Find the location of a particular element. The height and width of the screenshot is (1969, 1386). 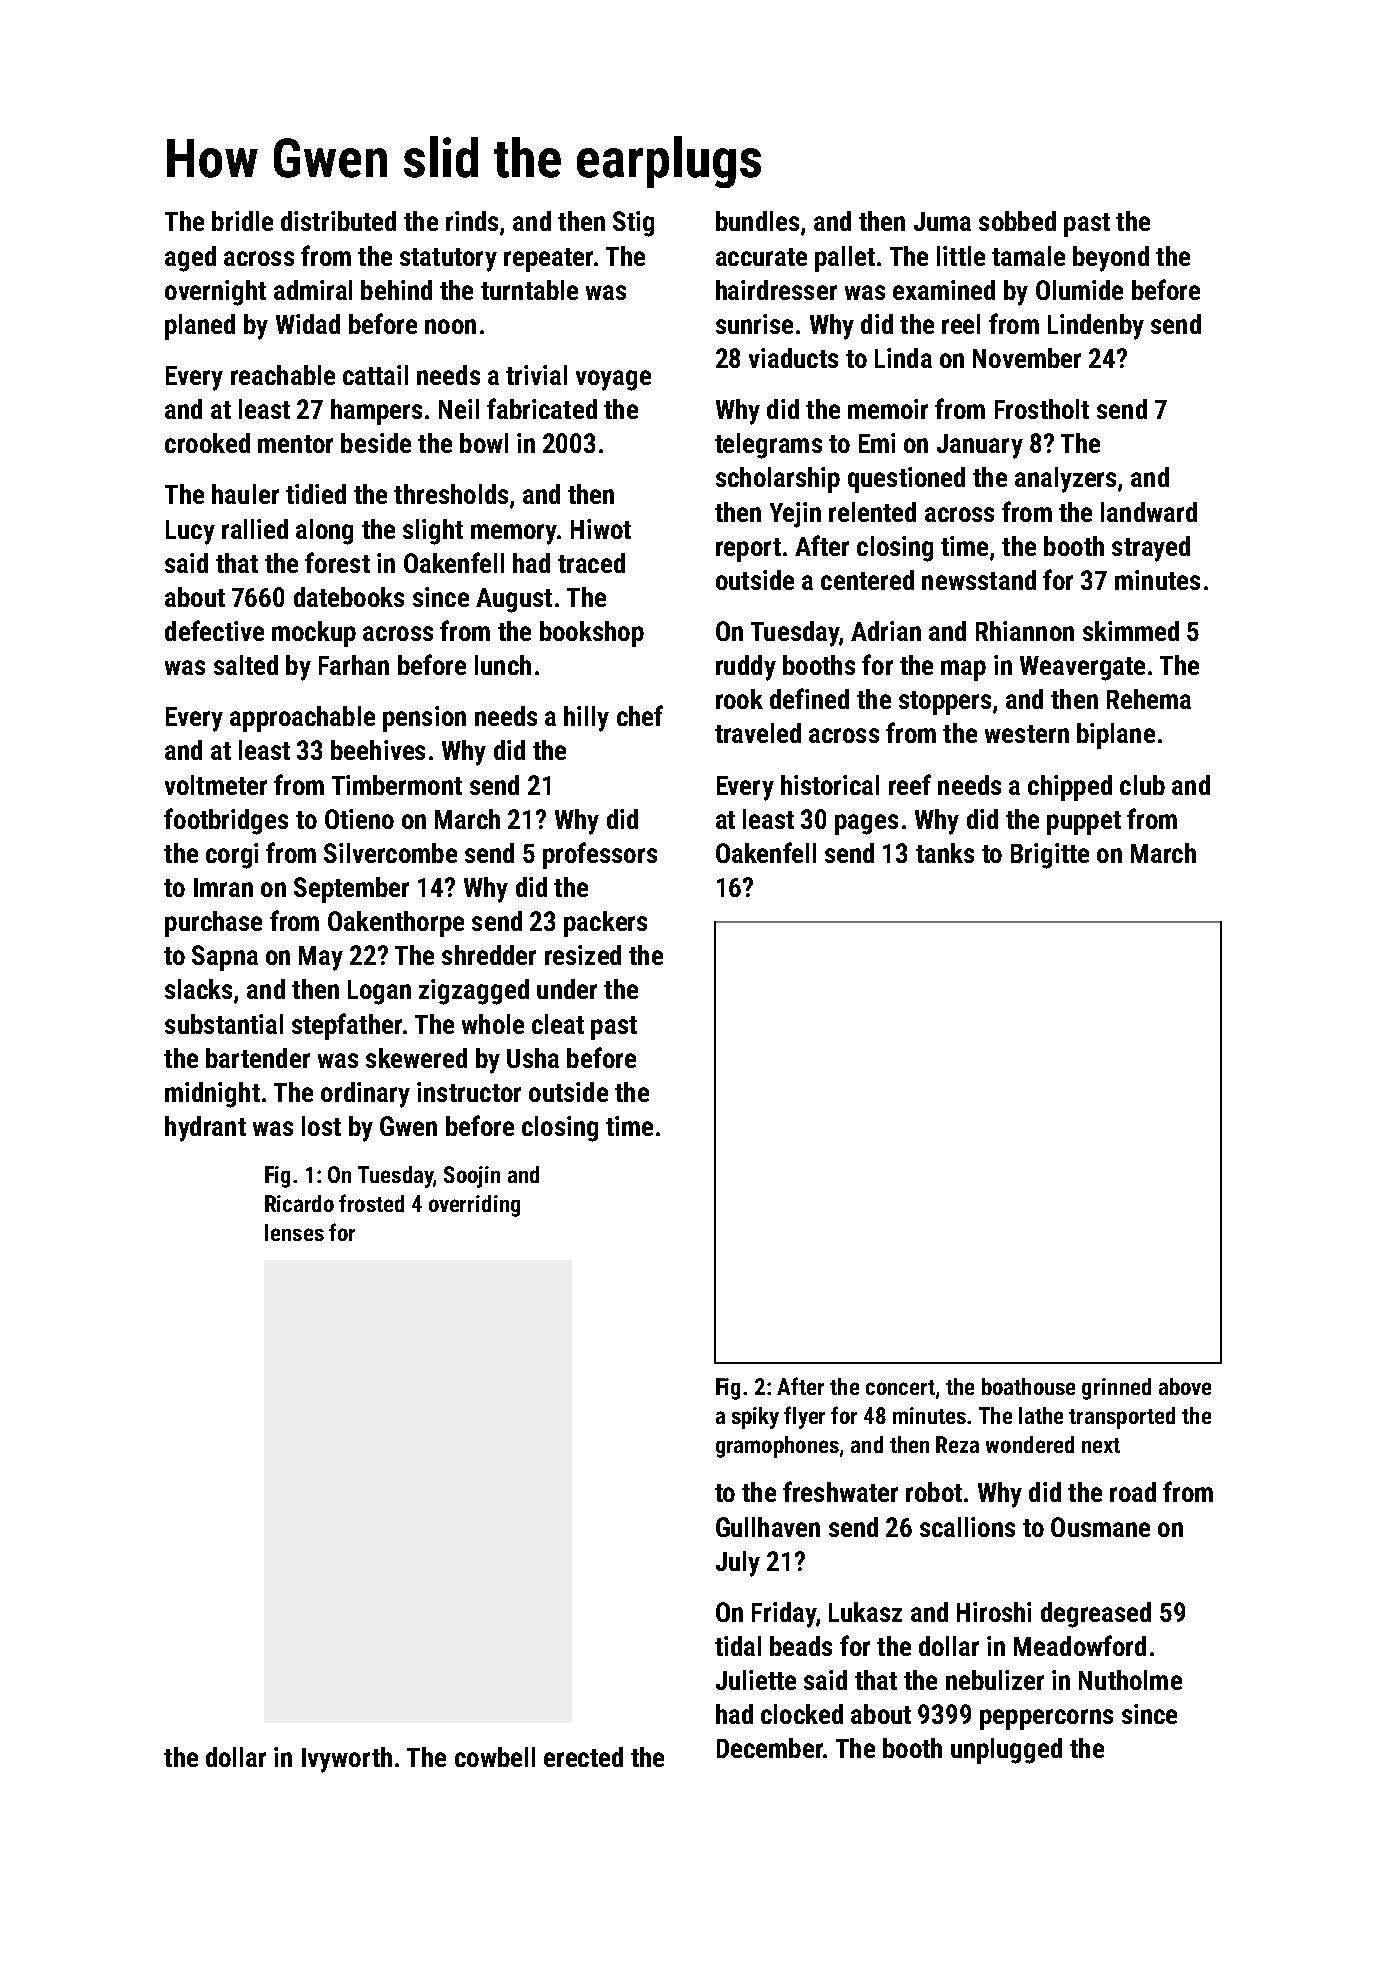

instructor is located at coordinates (469, 1092).
